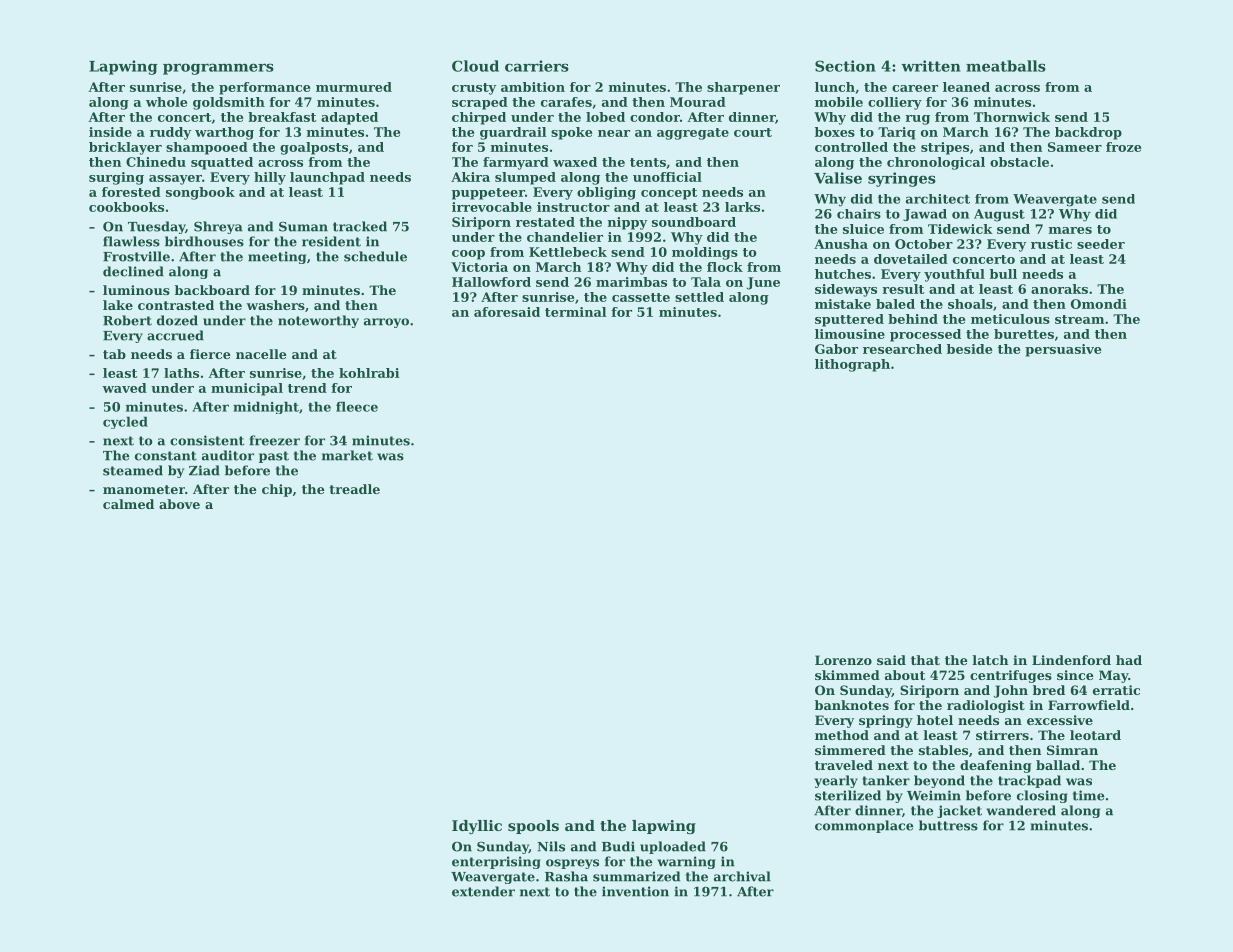 This screenshot has width=1233, height=952. What do you see at coordinates (347, 455) in the screenshot?
I see `market` at bounding box center [347, 455].
